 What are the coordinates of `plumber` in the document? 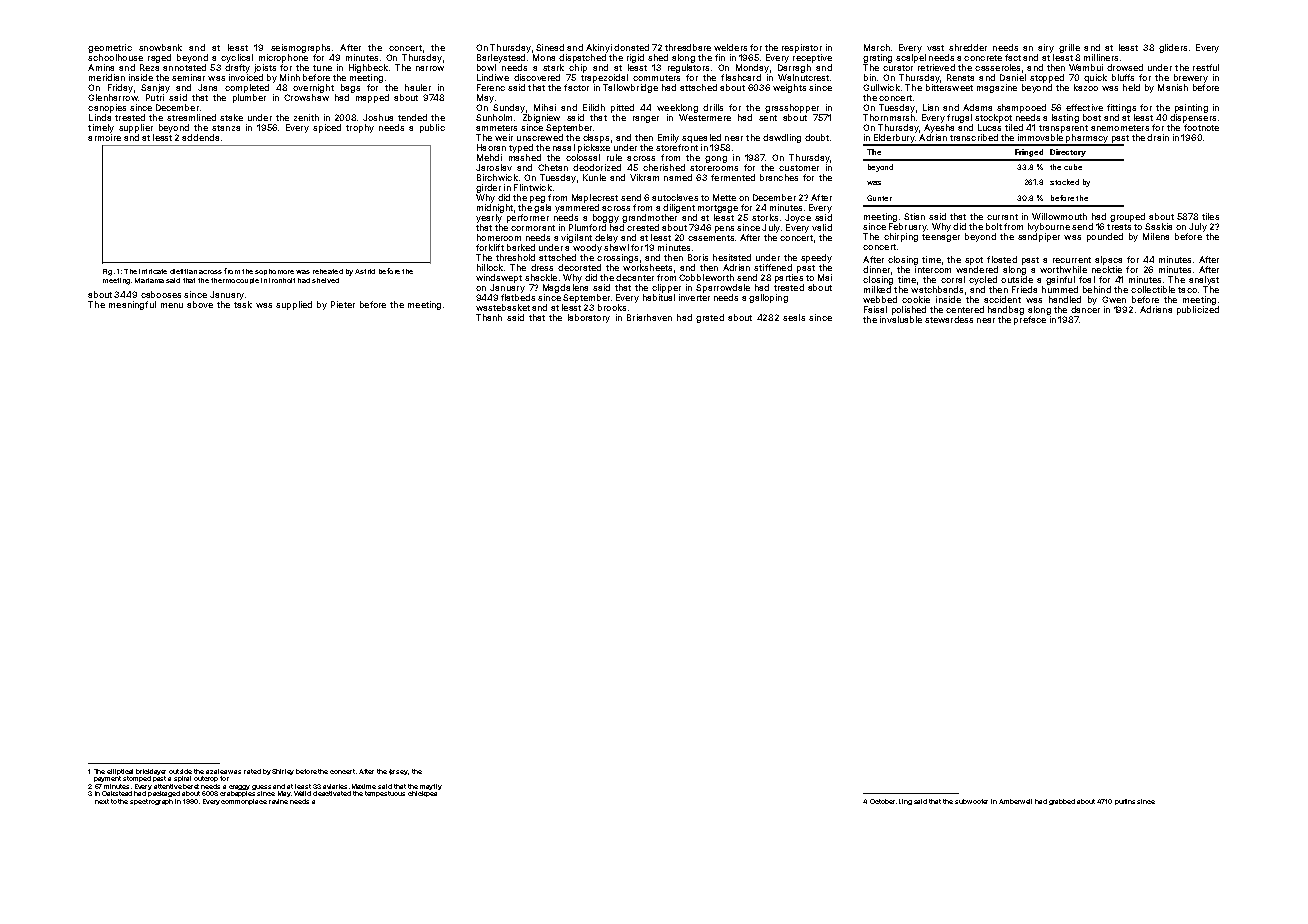 It's located at (249, 98).
